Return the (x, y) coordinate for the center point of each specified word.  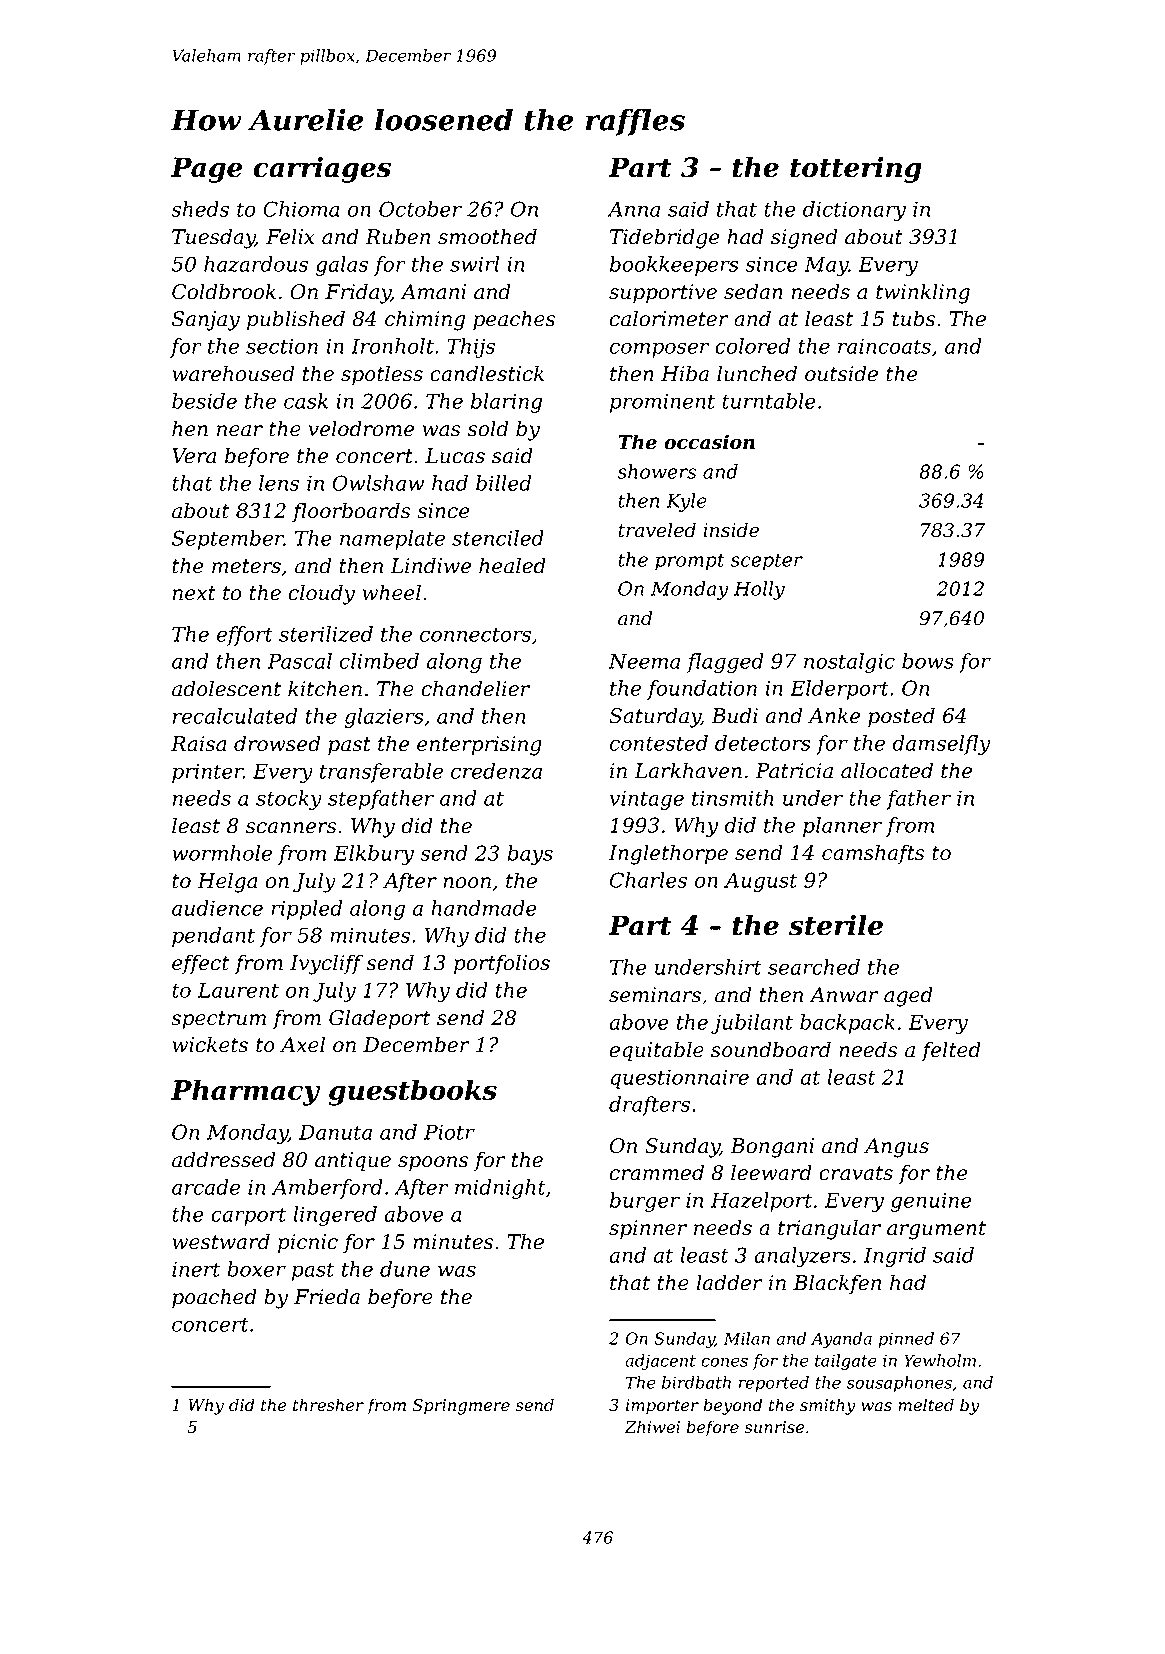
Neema (644, 661)
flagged (725, 663)
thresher (328, 1405)
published (296, 320)
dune (405, 1269)
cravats (856, 1173)
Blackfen (837, 1284)
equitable (657, 1051)
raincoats (884, 346)
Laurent (238, 990)
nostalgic (849, 663)
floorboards (351, 512)
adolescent (226, 688)
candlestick (487, 373)
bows (928, 661)
